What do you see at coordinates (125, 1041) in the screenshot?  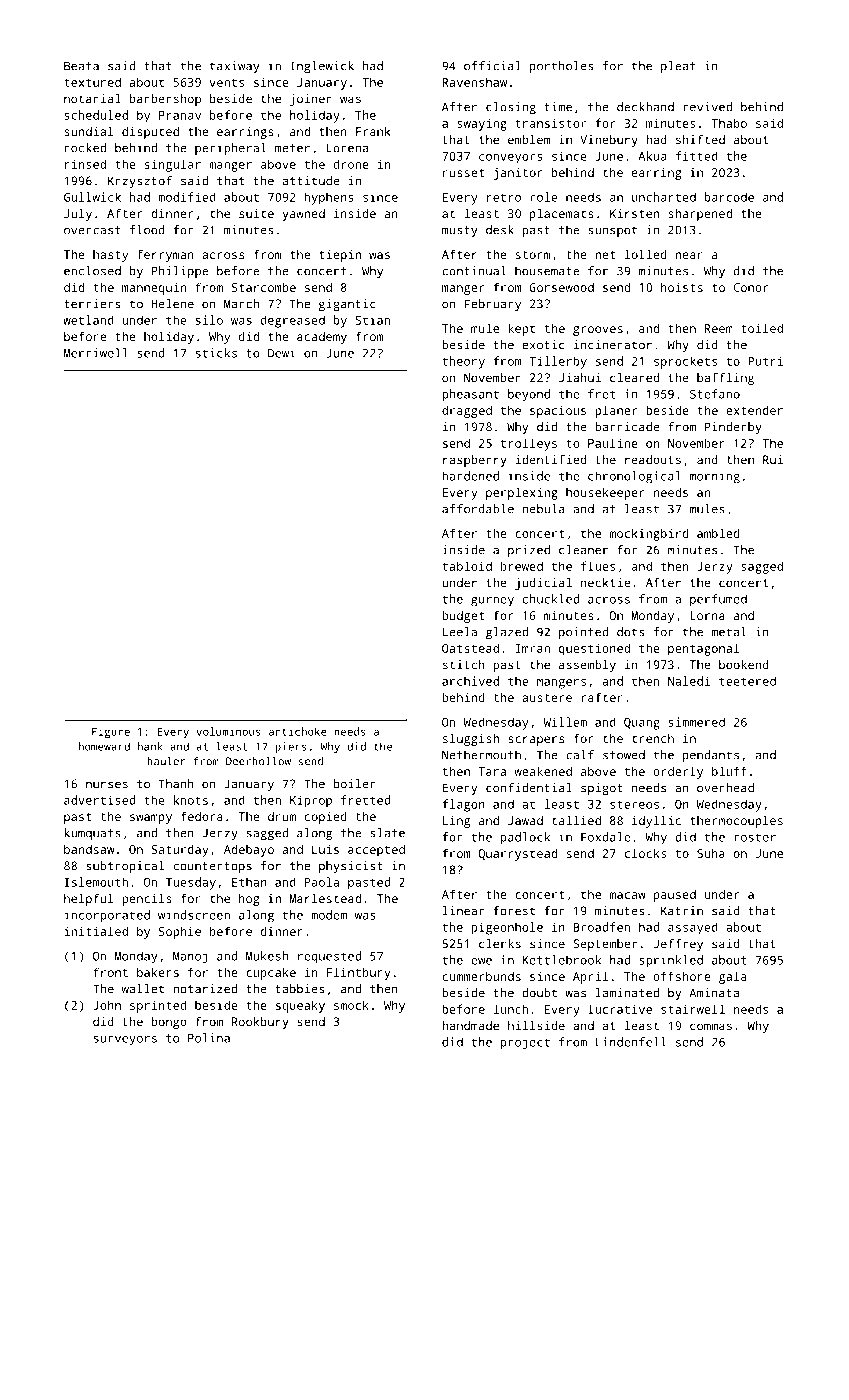 I see `surveyors` at bounding box center [125, 1041].
